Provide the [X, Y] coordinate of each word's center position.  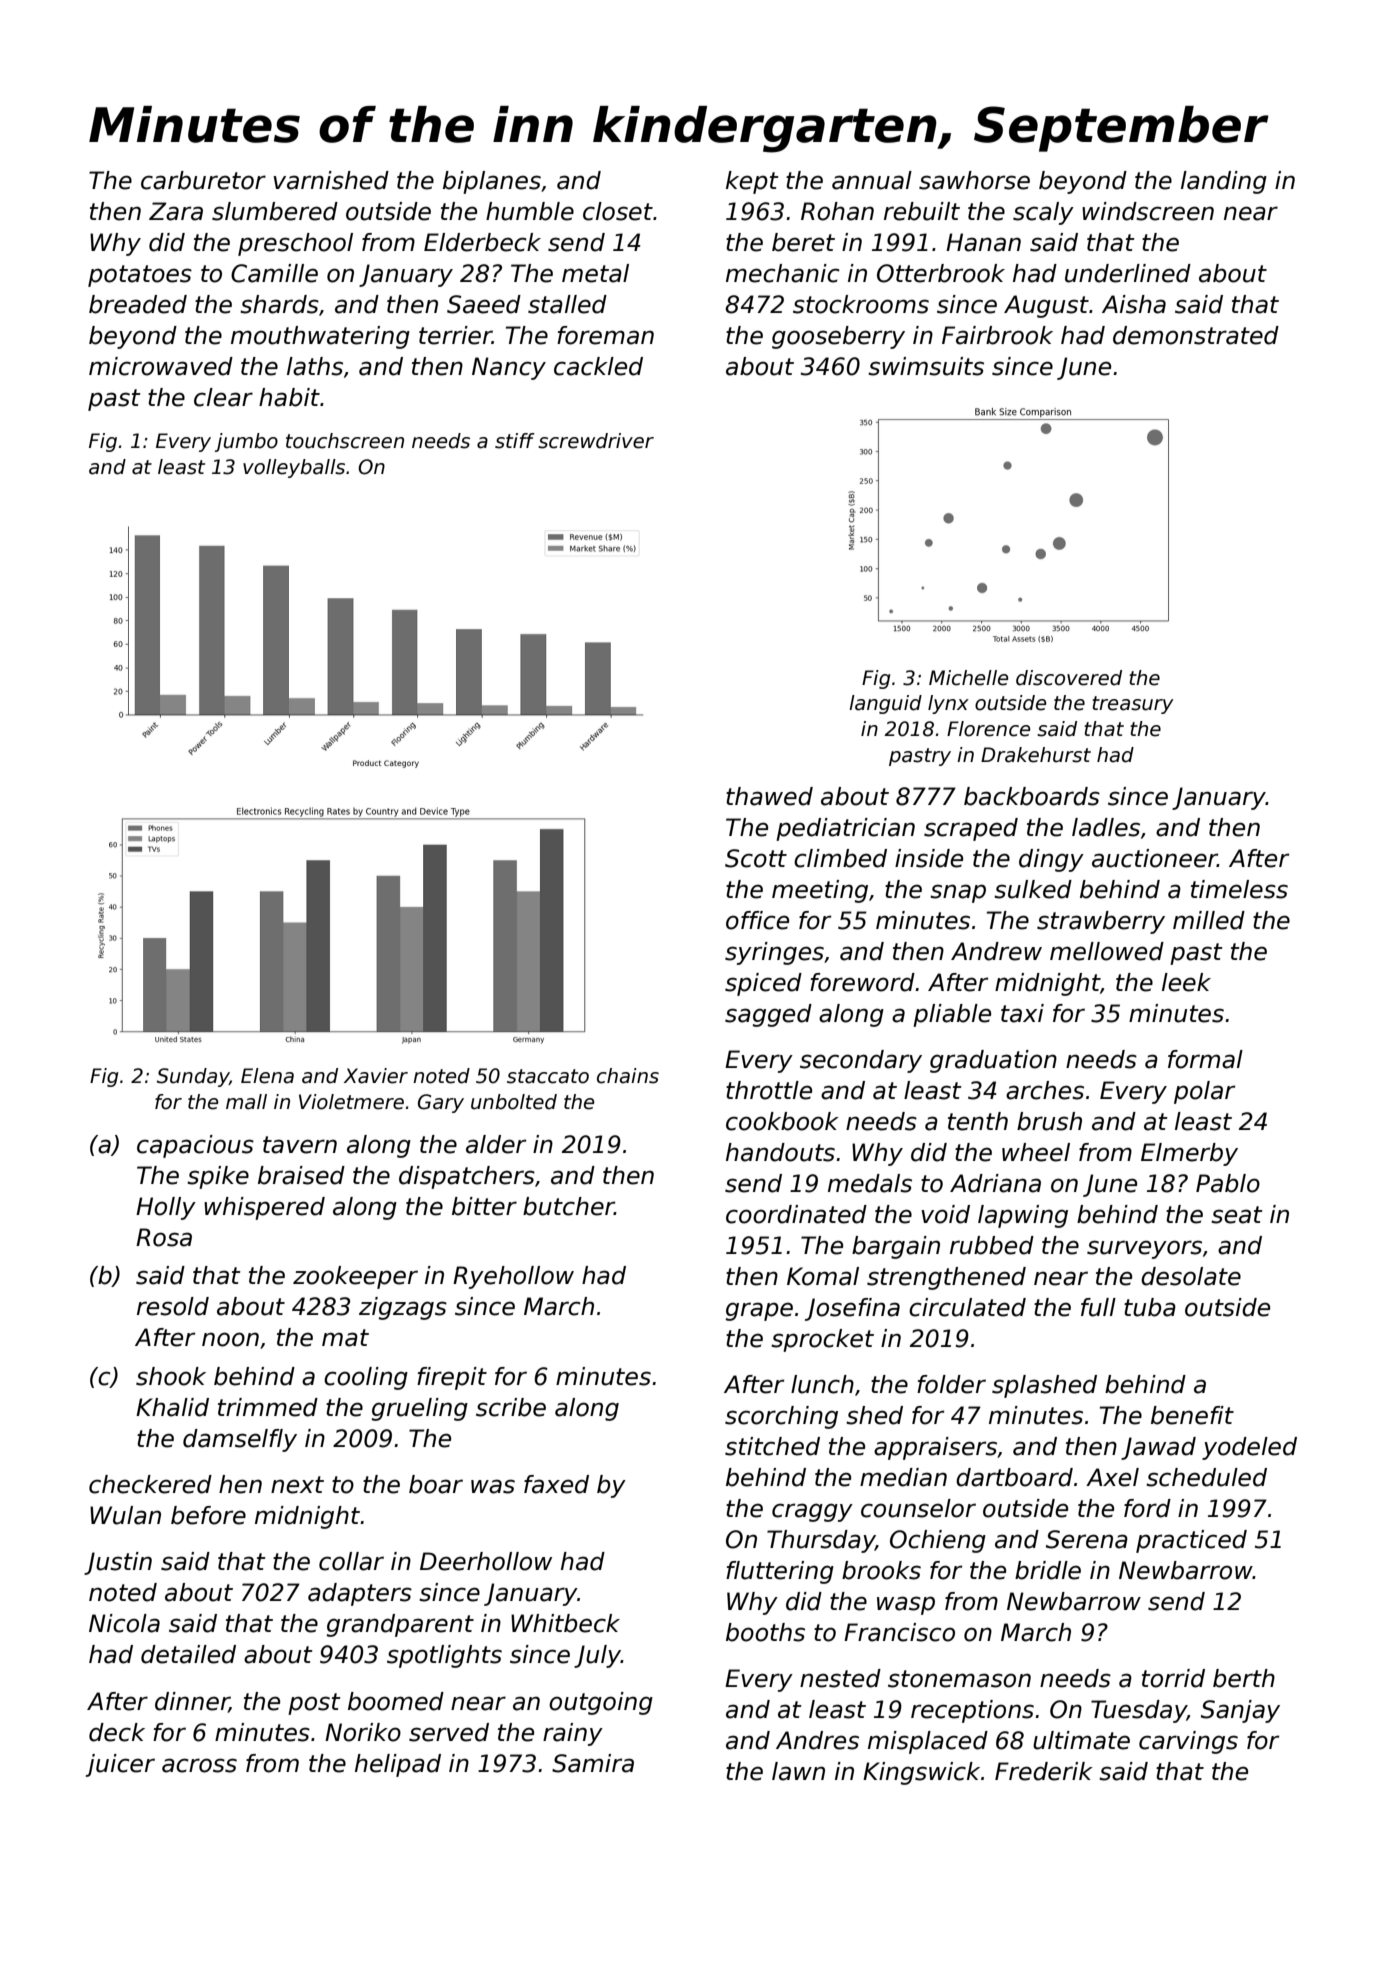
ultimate [1081, 1740]
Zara [176, 211]
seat [1237, 1215]
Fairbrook [997, 335]
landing [1224, 182]
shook [171, 1376]
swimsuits [926, 366]
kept [752, 182]
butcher [568, 1206]
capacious [195, 1146]
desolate [1191, 1276]
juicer [120, 1765]
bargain [896, 1247]
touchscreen [345, 441]
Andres [817, 1740]
